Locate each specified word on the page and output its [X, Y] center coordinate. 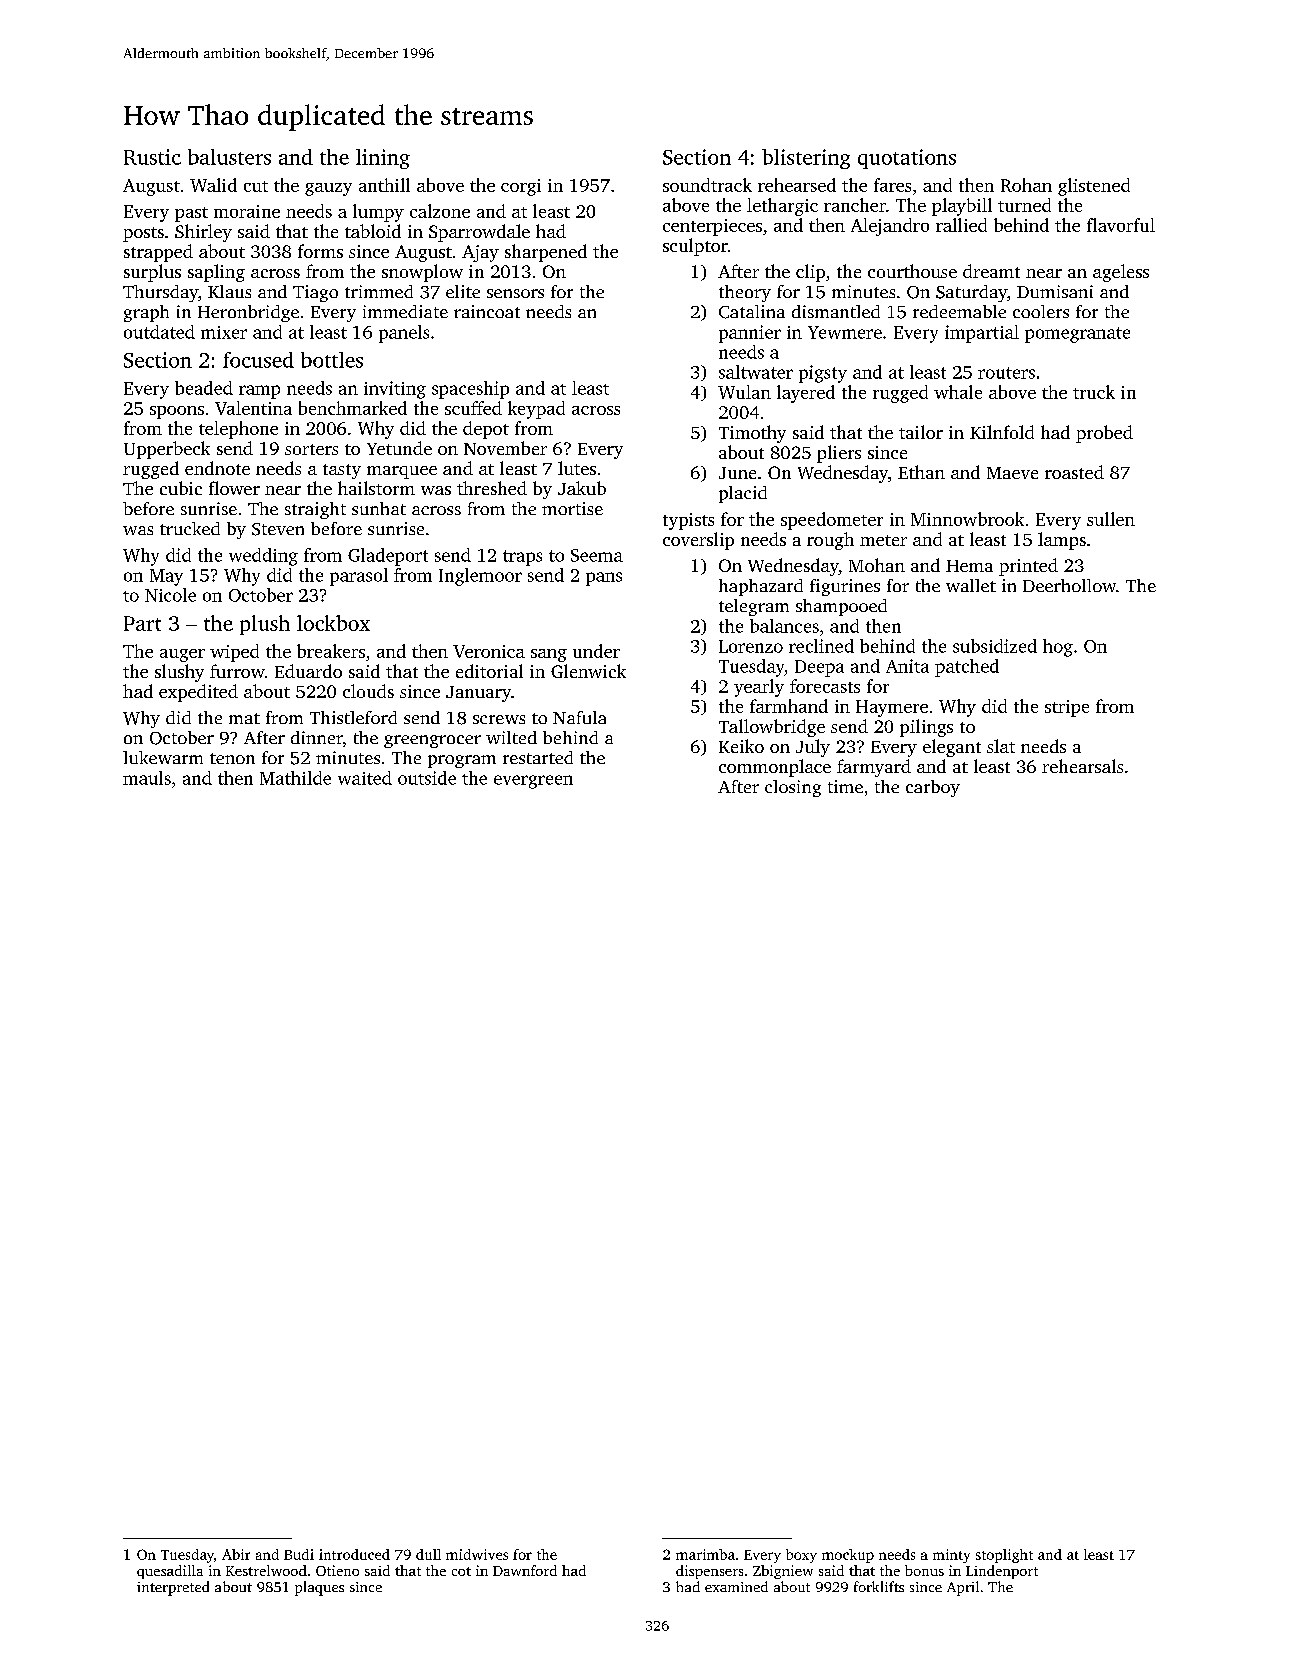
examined [736, 1586]
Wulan [744, 392]
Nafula [579, 717]
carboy [933, 788]
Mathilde [295, 778]
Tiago [315, 293]
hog [1058, 648]
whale [958, 392]
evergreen [533, 782]
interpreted [173, 1588]
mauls [147, 778]
